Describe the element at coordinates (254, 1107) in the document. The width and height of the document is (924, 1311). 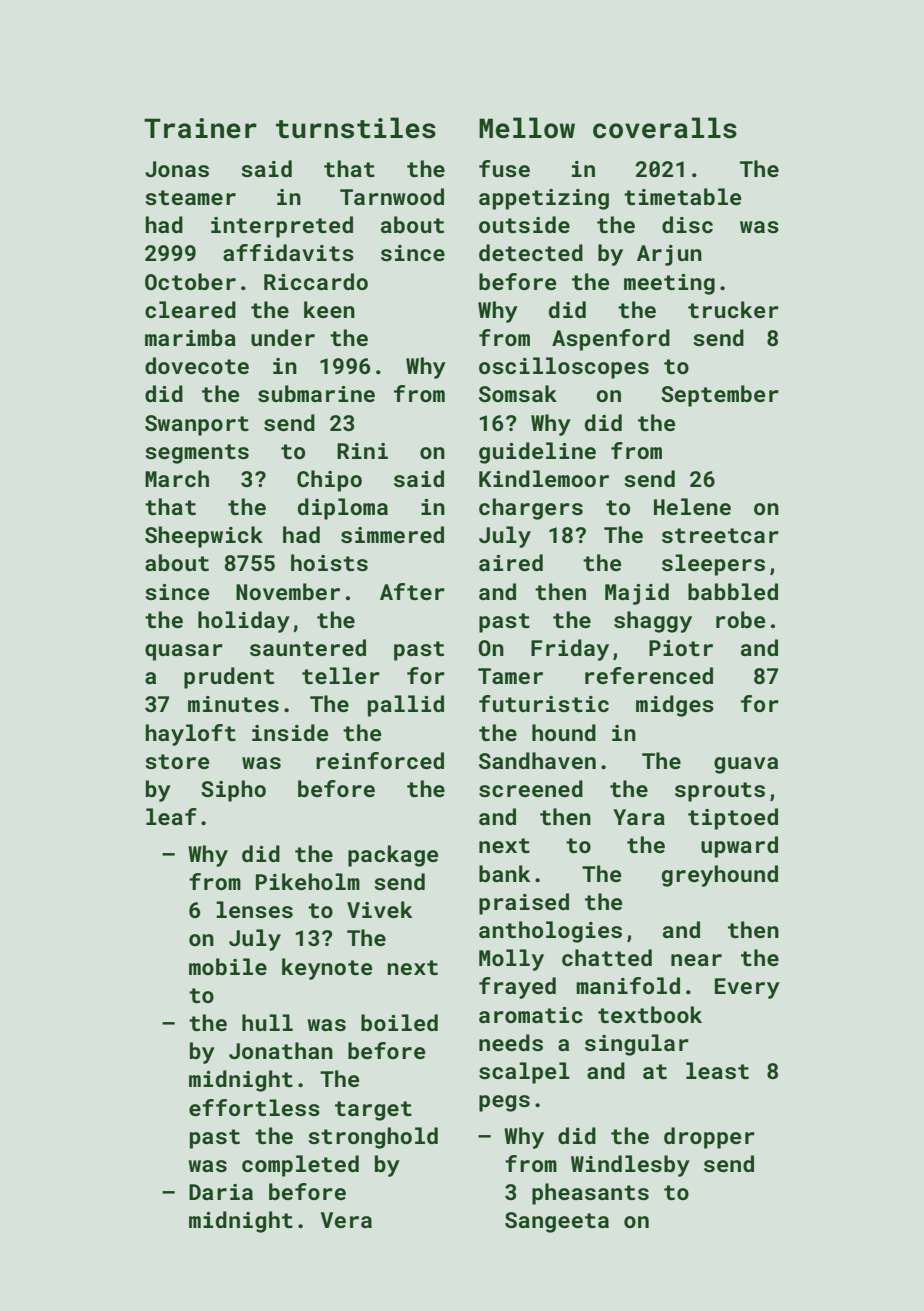
I see `effortless` at that location.
